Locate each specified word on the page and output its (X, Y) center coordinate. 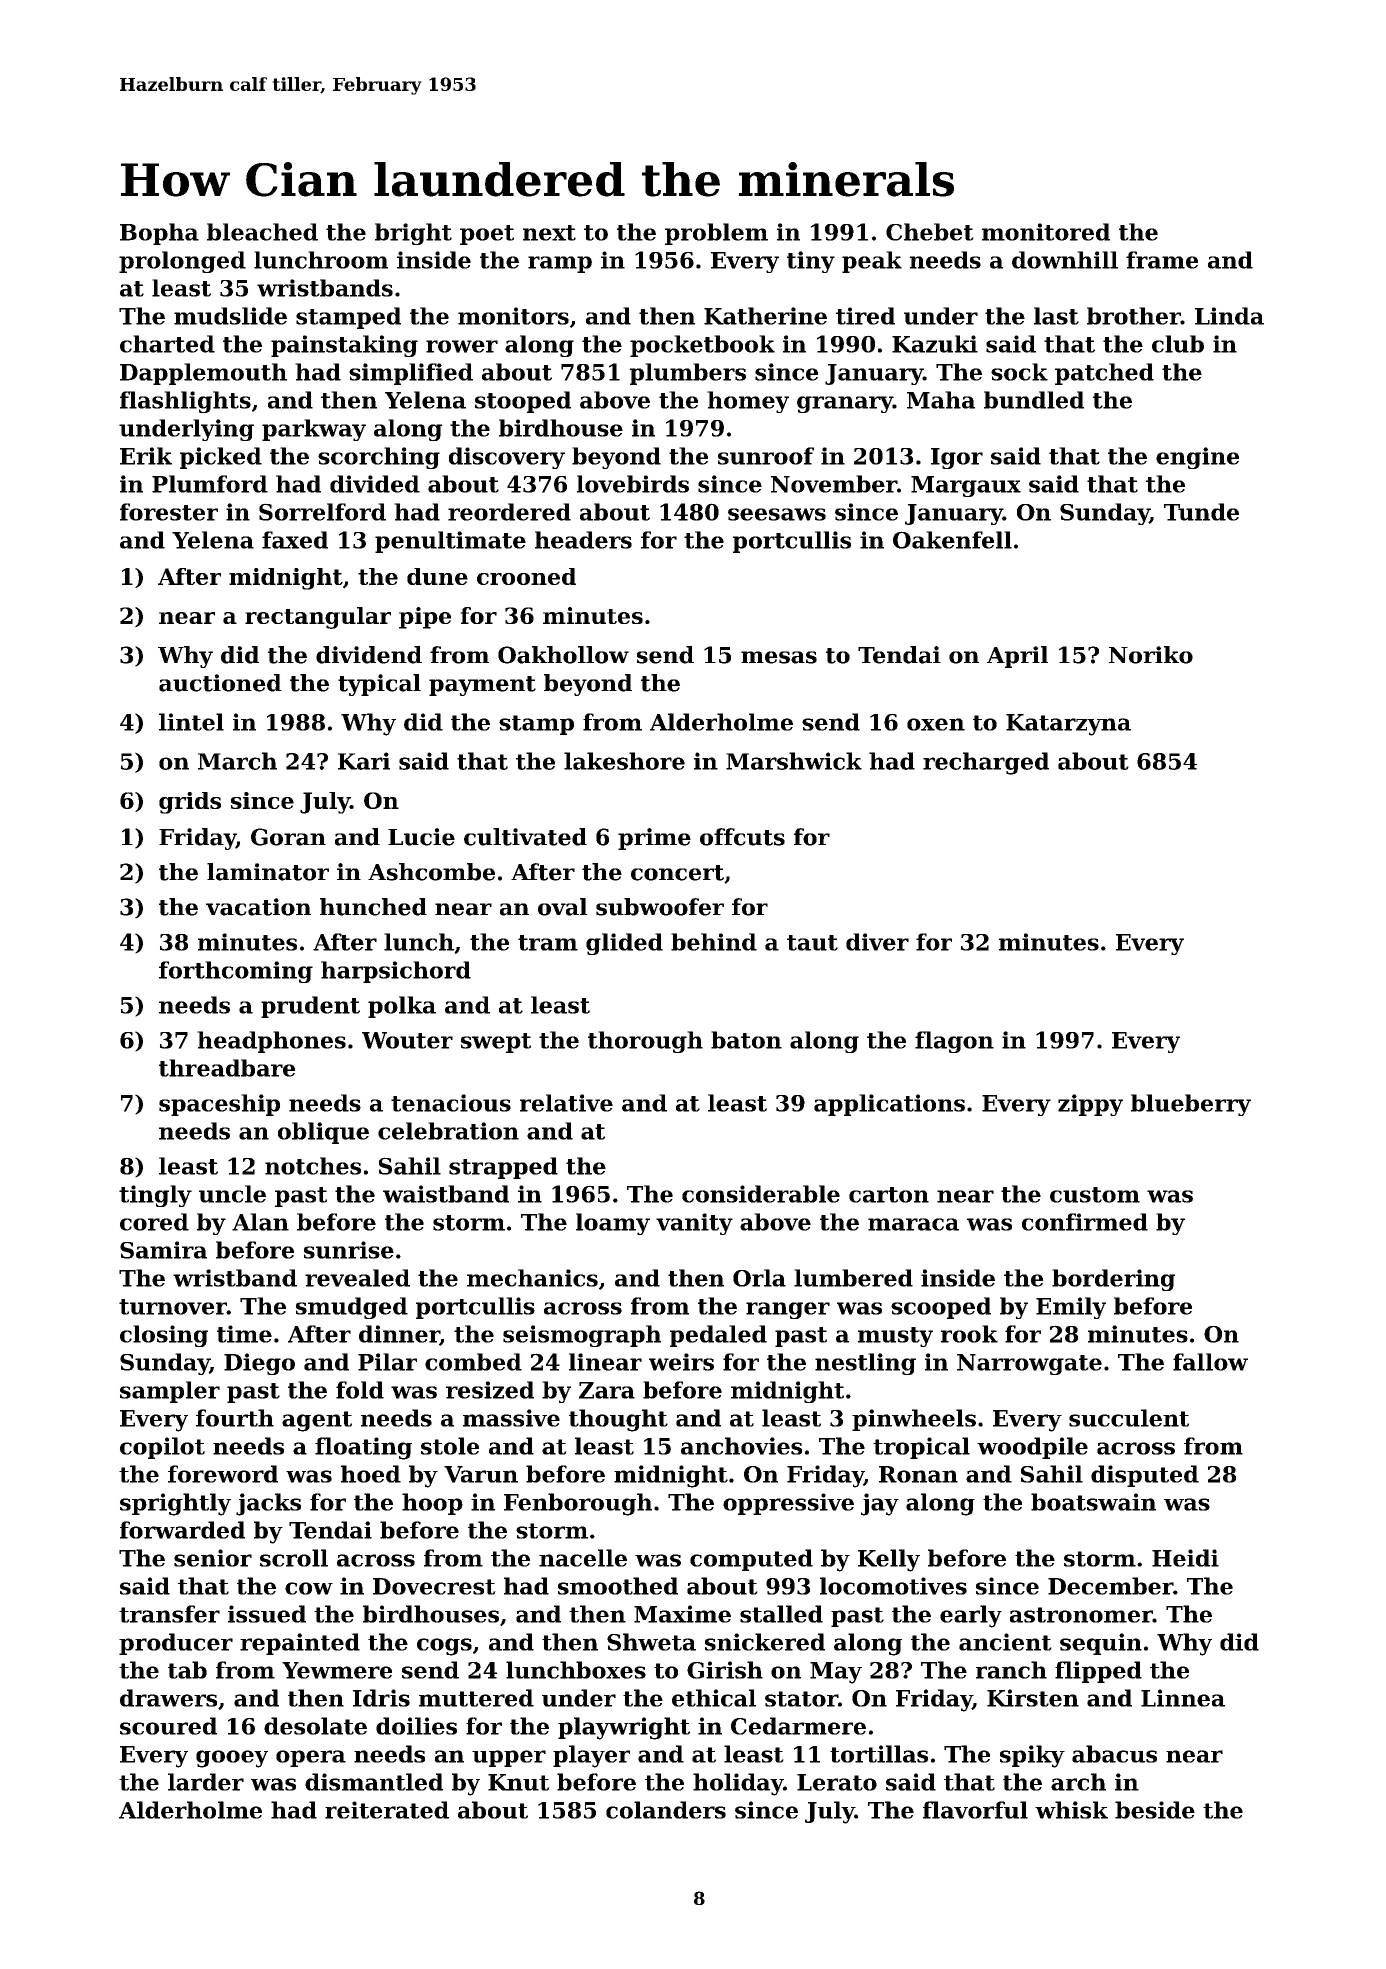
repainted (300, 1644)
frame (1162, 260)
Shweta (651, 1642)
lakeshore (624, 761)
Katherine (765, 316)
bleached (262, 232)
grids (190, 803)
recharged (986, 763)
